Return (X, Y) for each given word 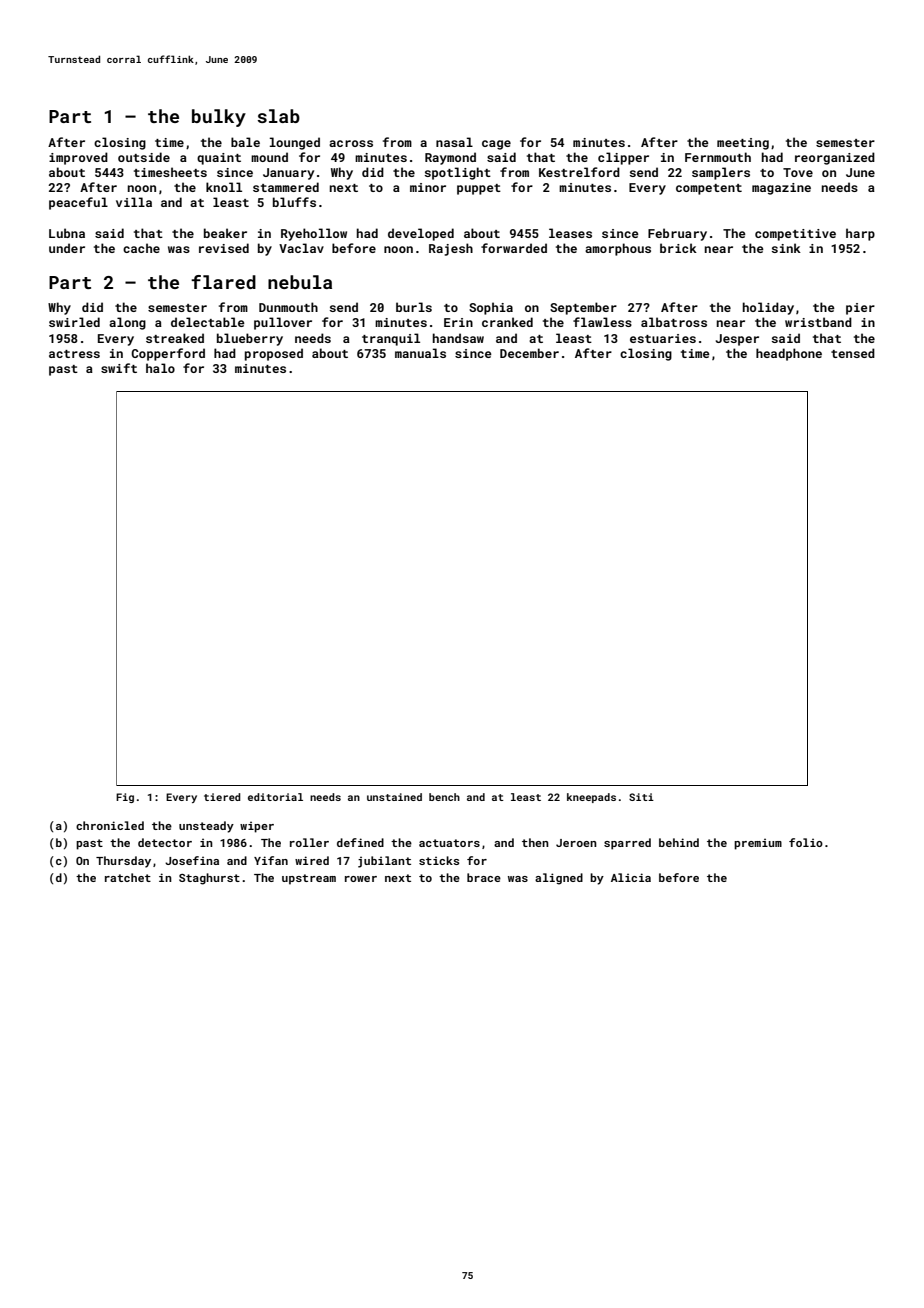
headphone (789, 354)
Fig (125, 798)
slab (279, 116)
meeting (743, 144)
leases (570, 233)
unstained (394, 797)
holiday (768, 308)
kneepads (591, 798)
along (127, 323)
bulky (219, 118)
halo (160, 368)
